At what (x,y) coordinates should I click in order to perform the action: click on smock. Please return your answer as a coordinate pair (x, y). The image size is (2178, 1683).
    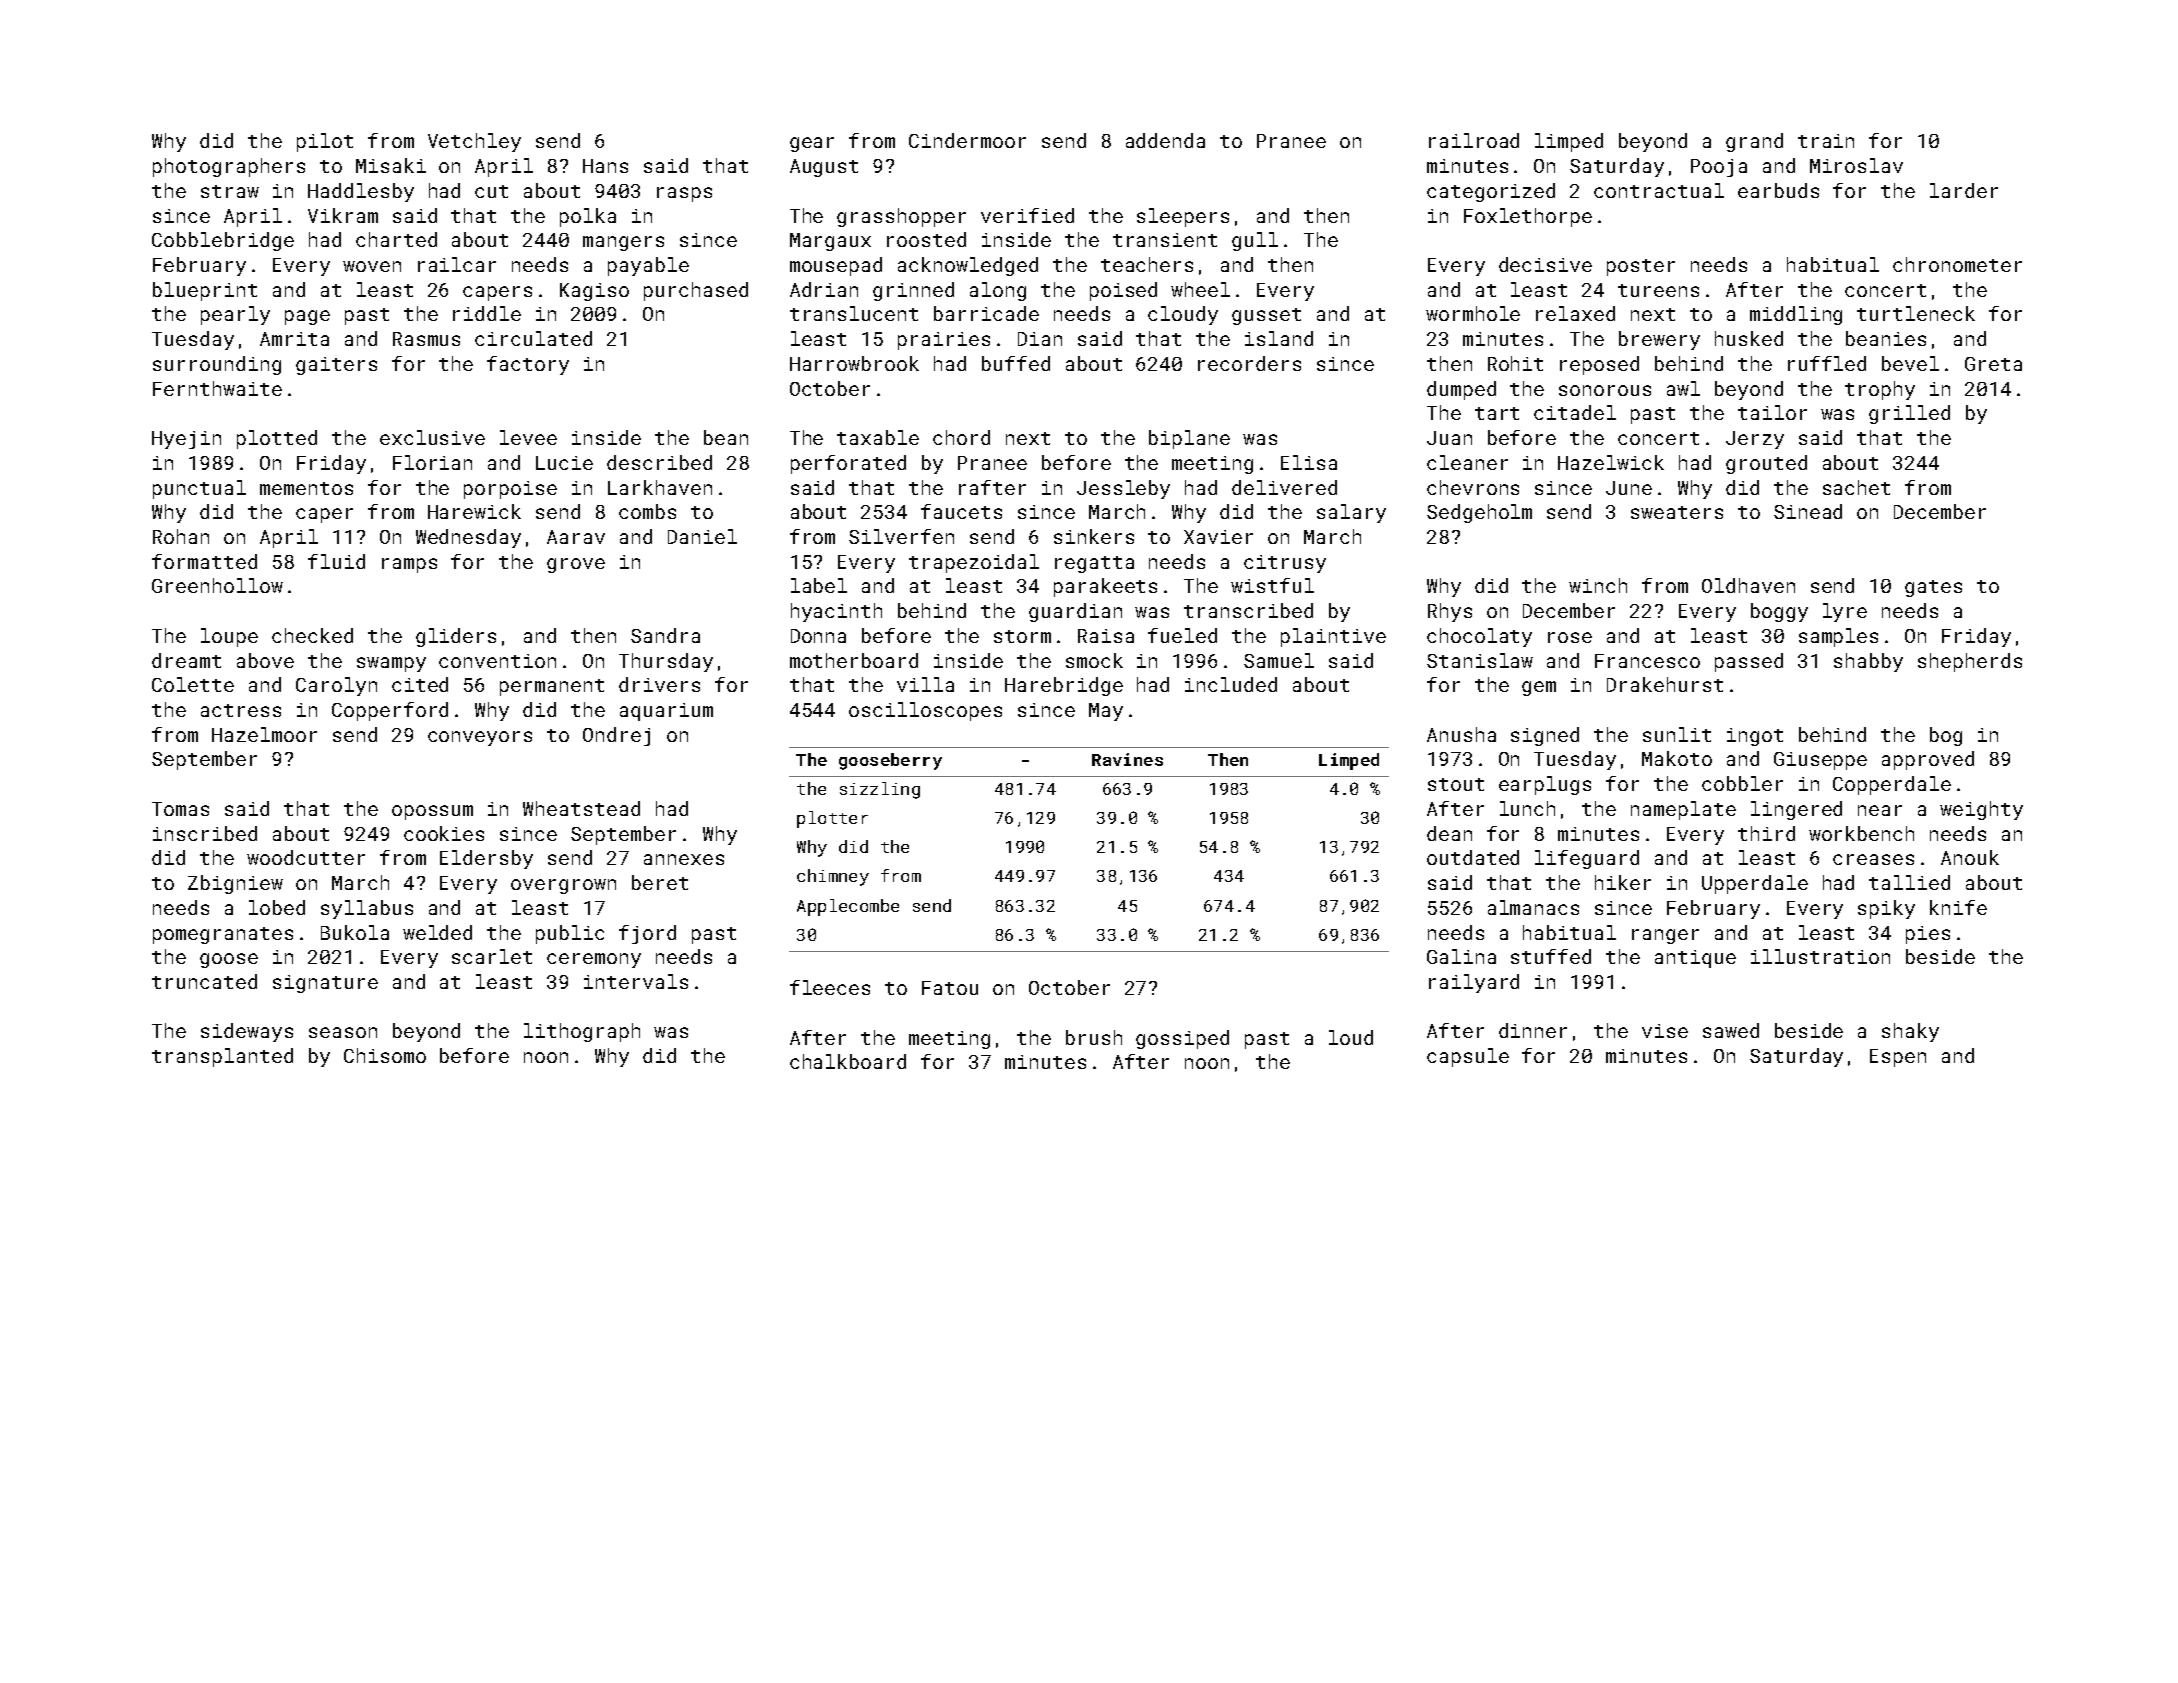
    Looking at the image, I should click on (1094, 660).
